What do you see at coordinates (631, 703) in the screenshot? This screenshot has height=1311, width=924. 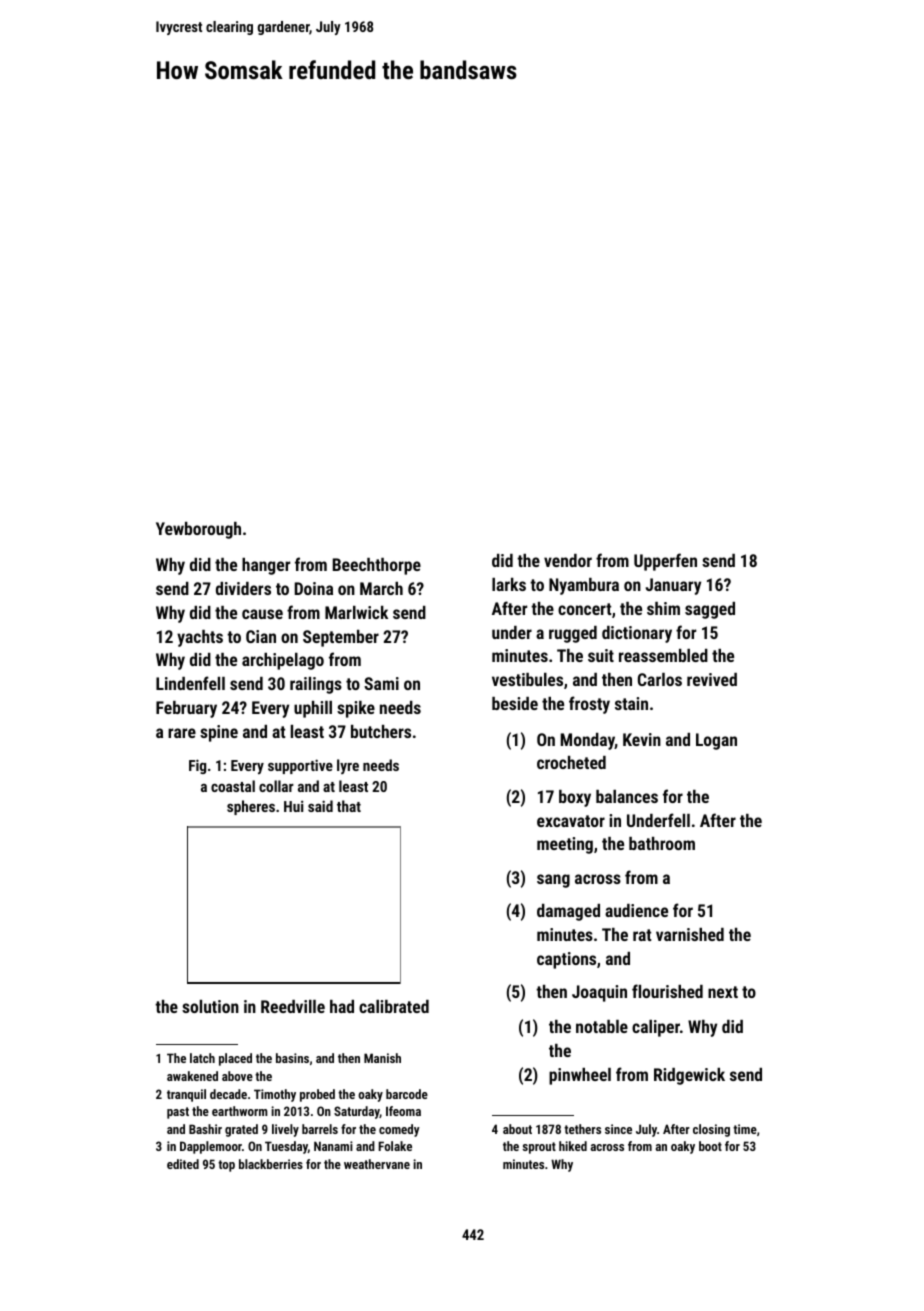 I see `stain` at bounding box center [631, 703].
